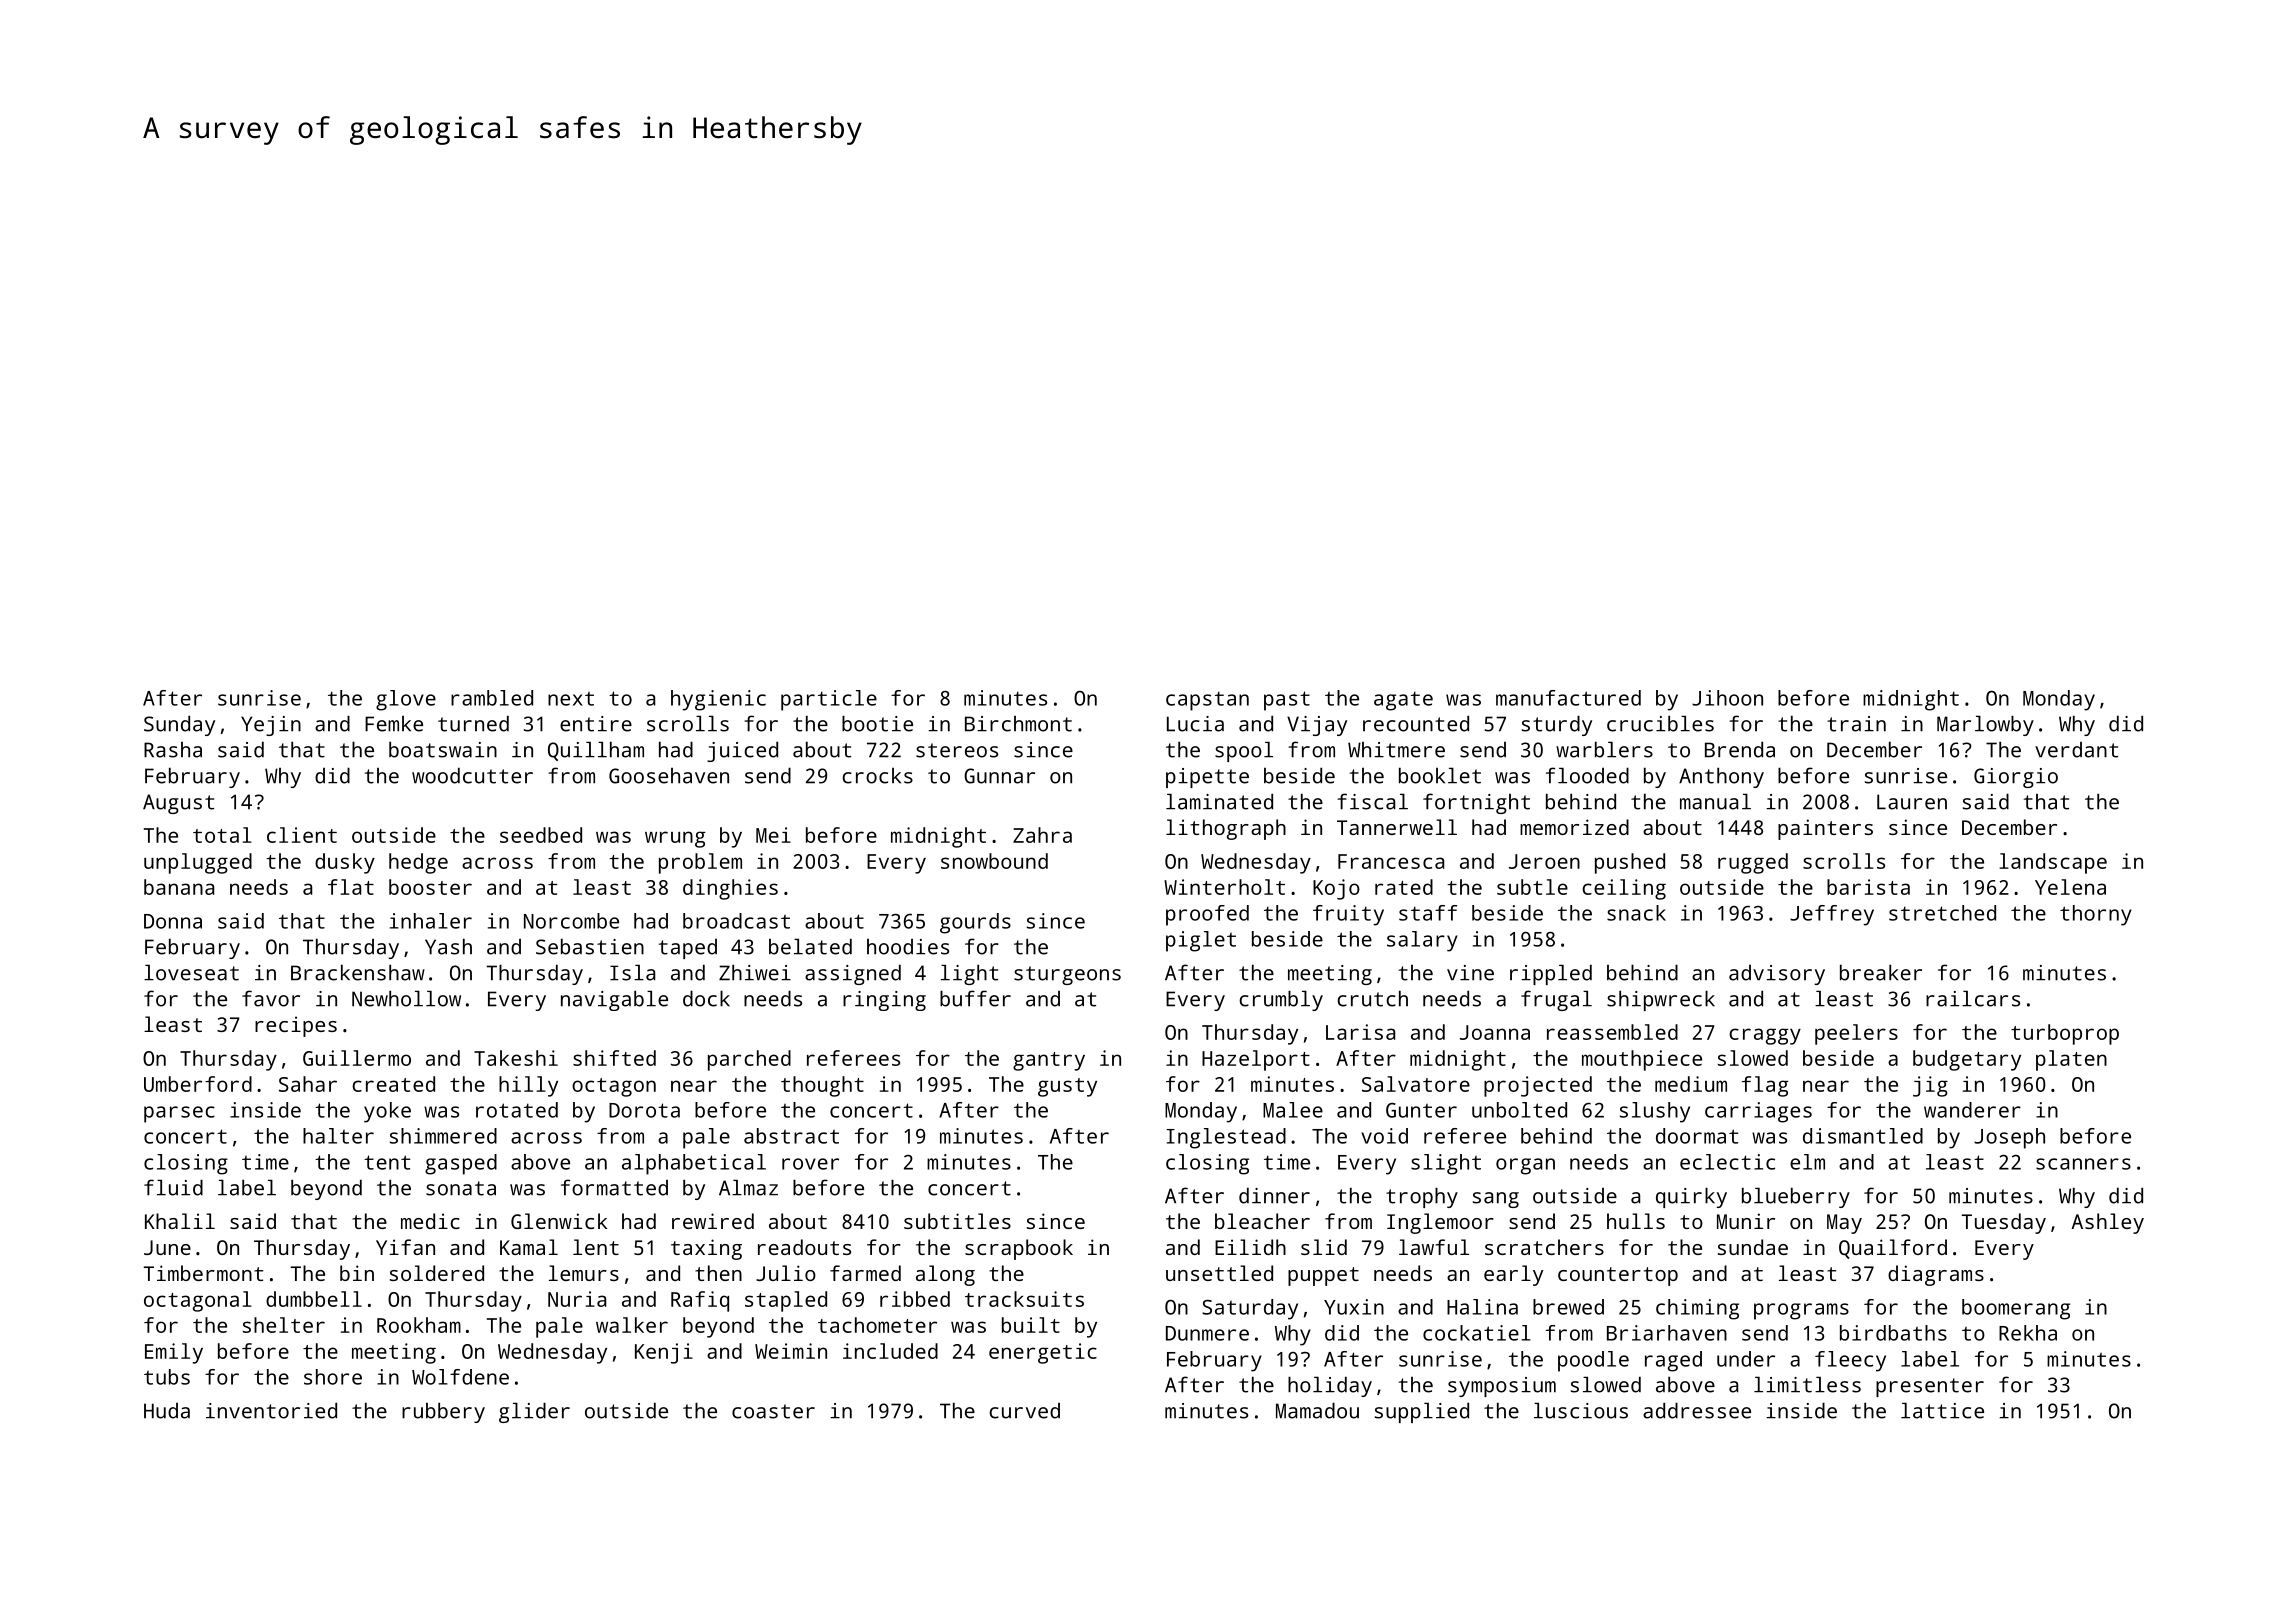 The image size is (2292, 1620). What do you see at coordinates (302, 835) in the document?
I see `client` at bounding box center [302, 835].
